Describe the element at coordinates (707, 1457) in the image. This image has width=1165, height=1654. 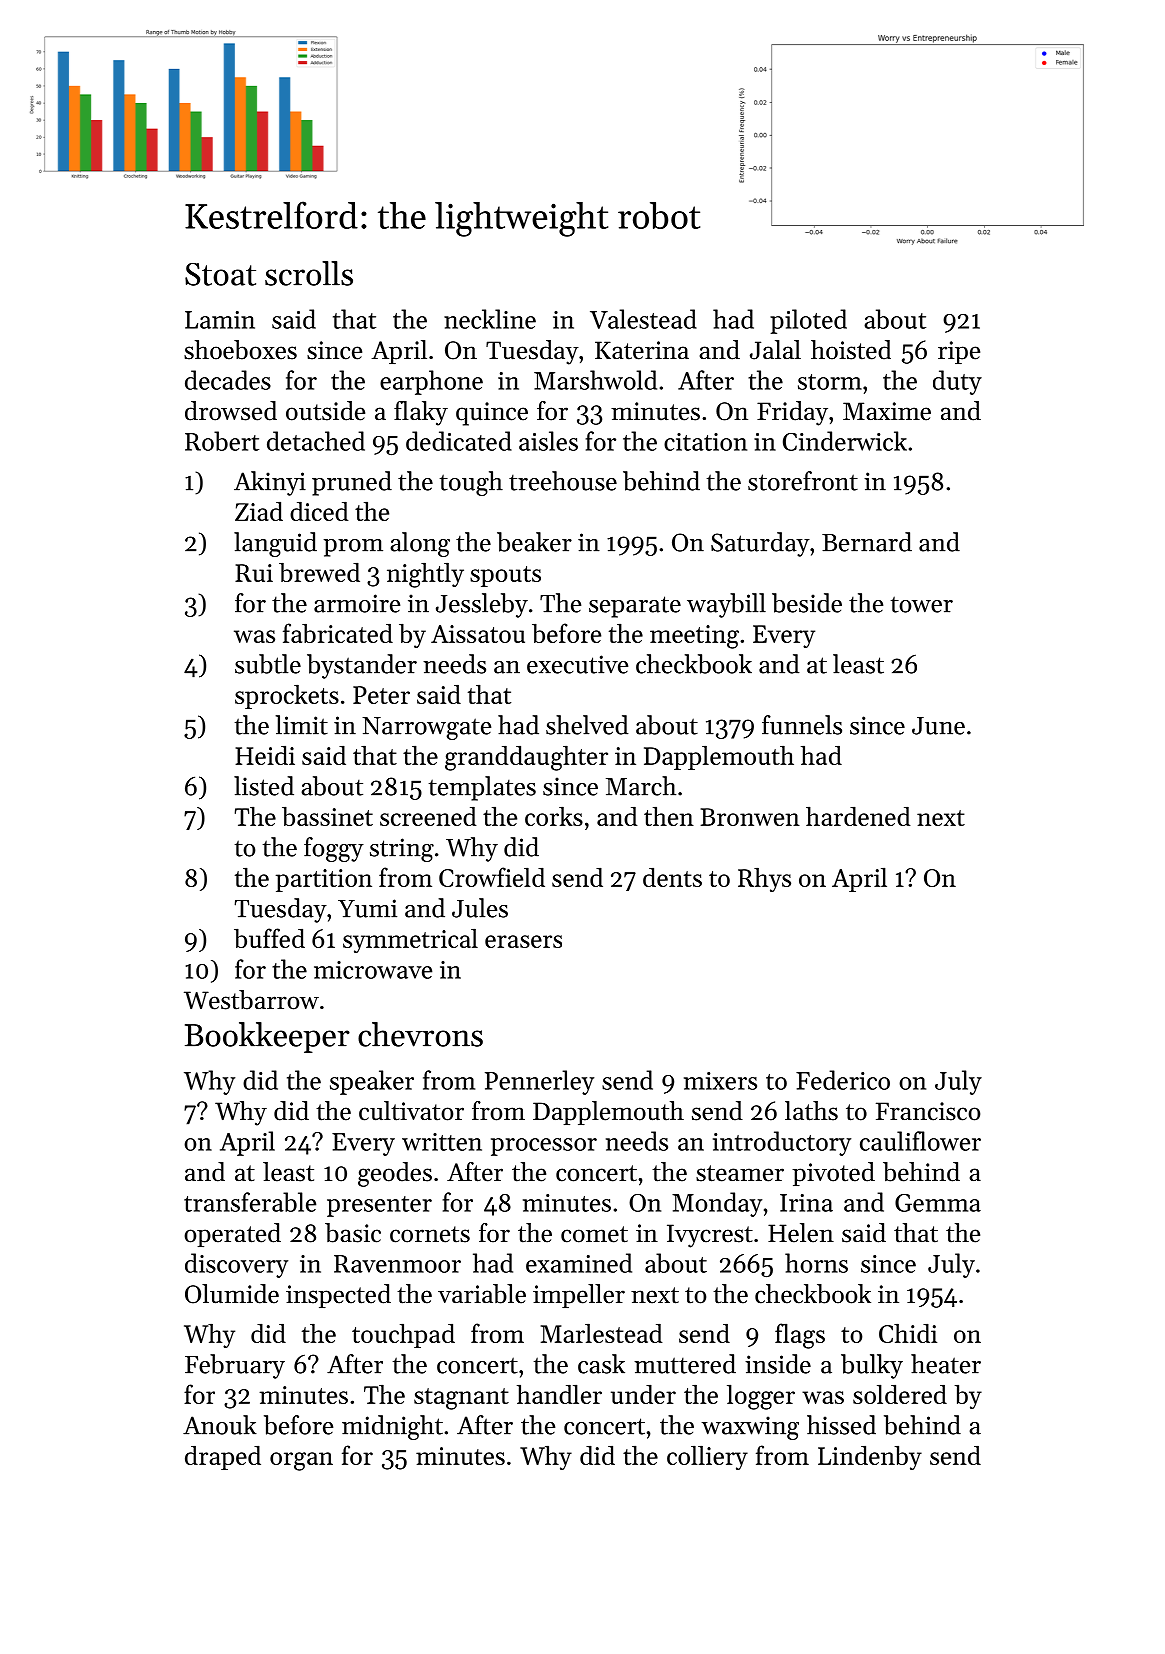
I see `colliery` at that location.
